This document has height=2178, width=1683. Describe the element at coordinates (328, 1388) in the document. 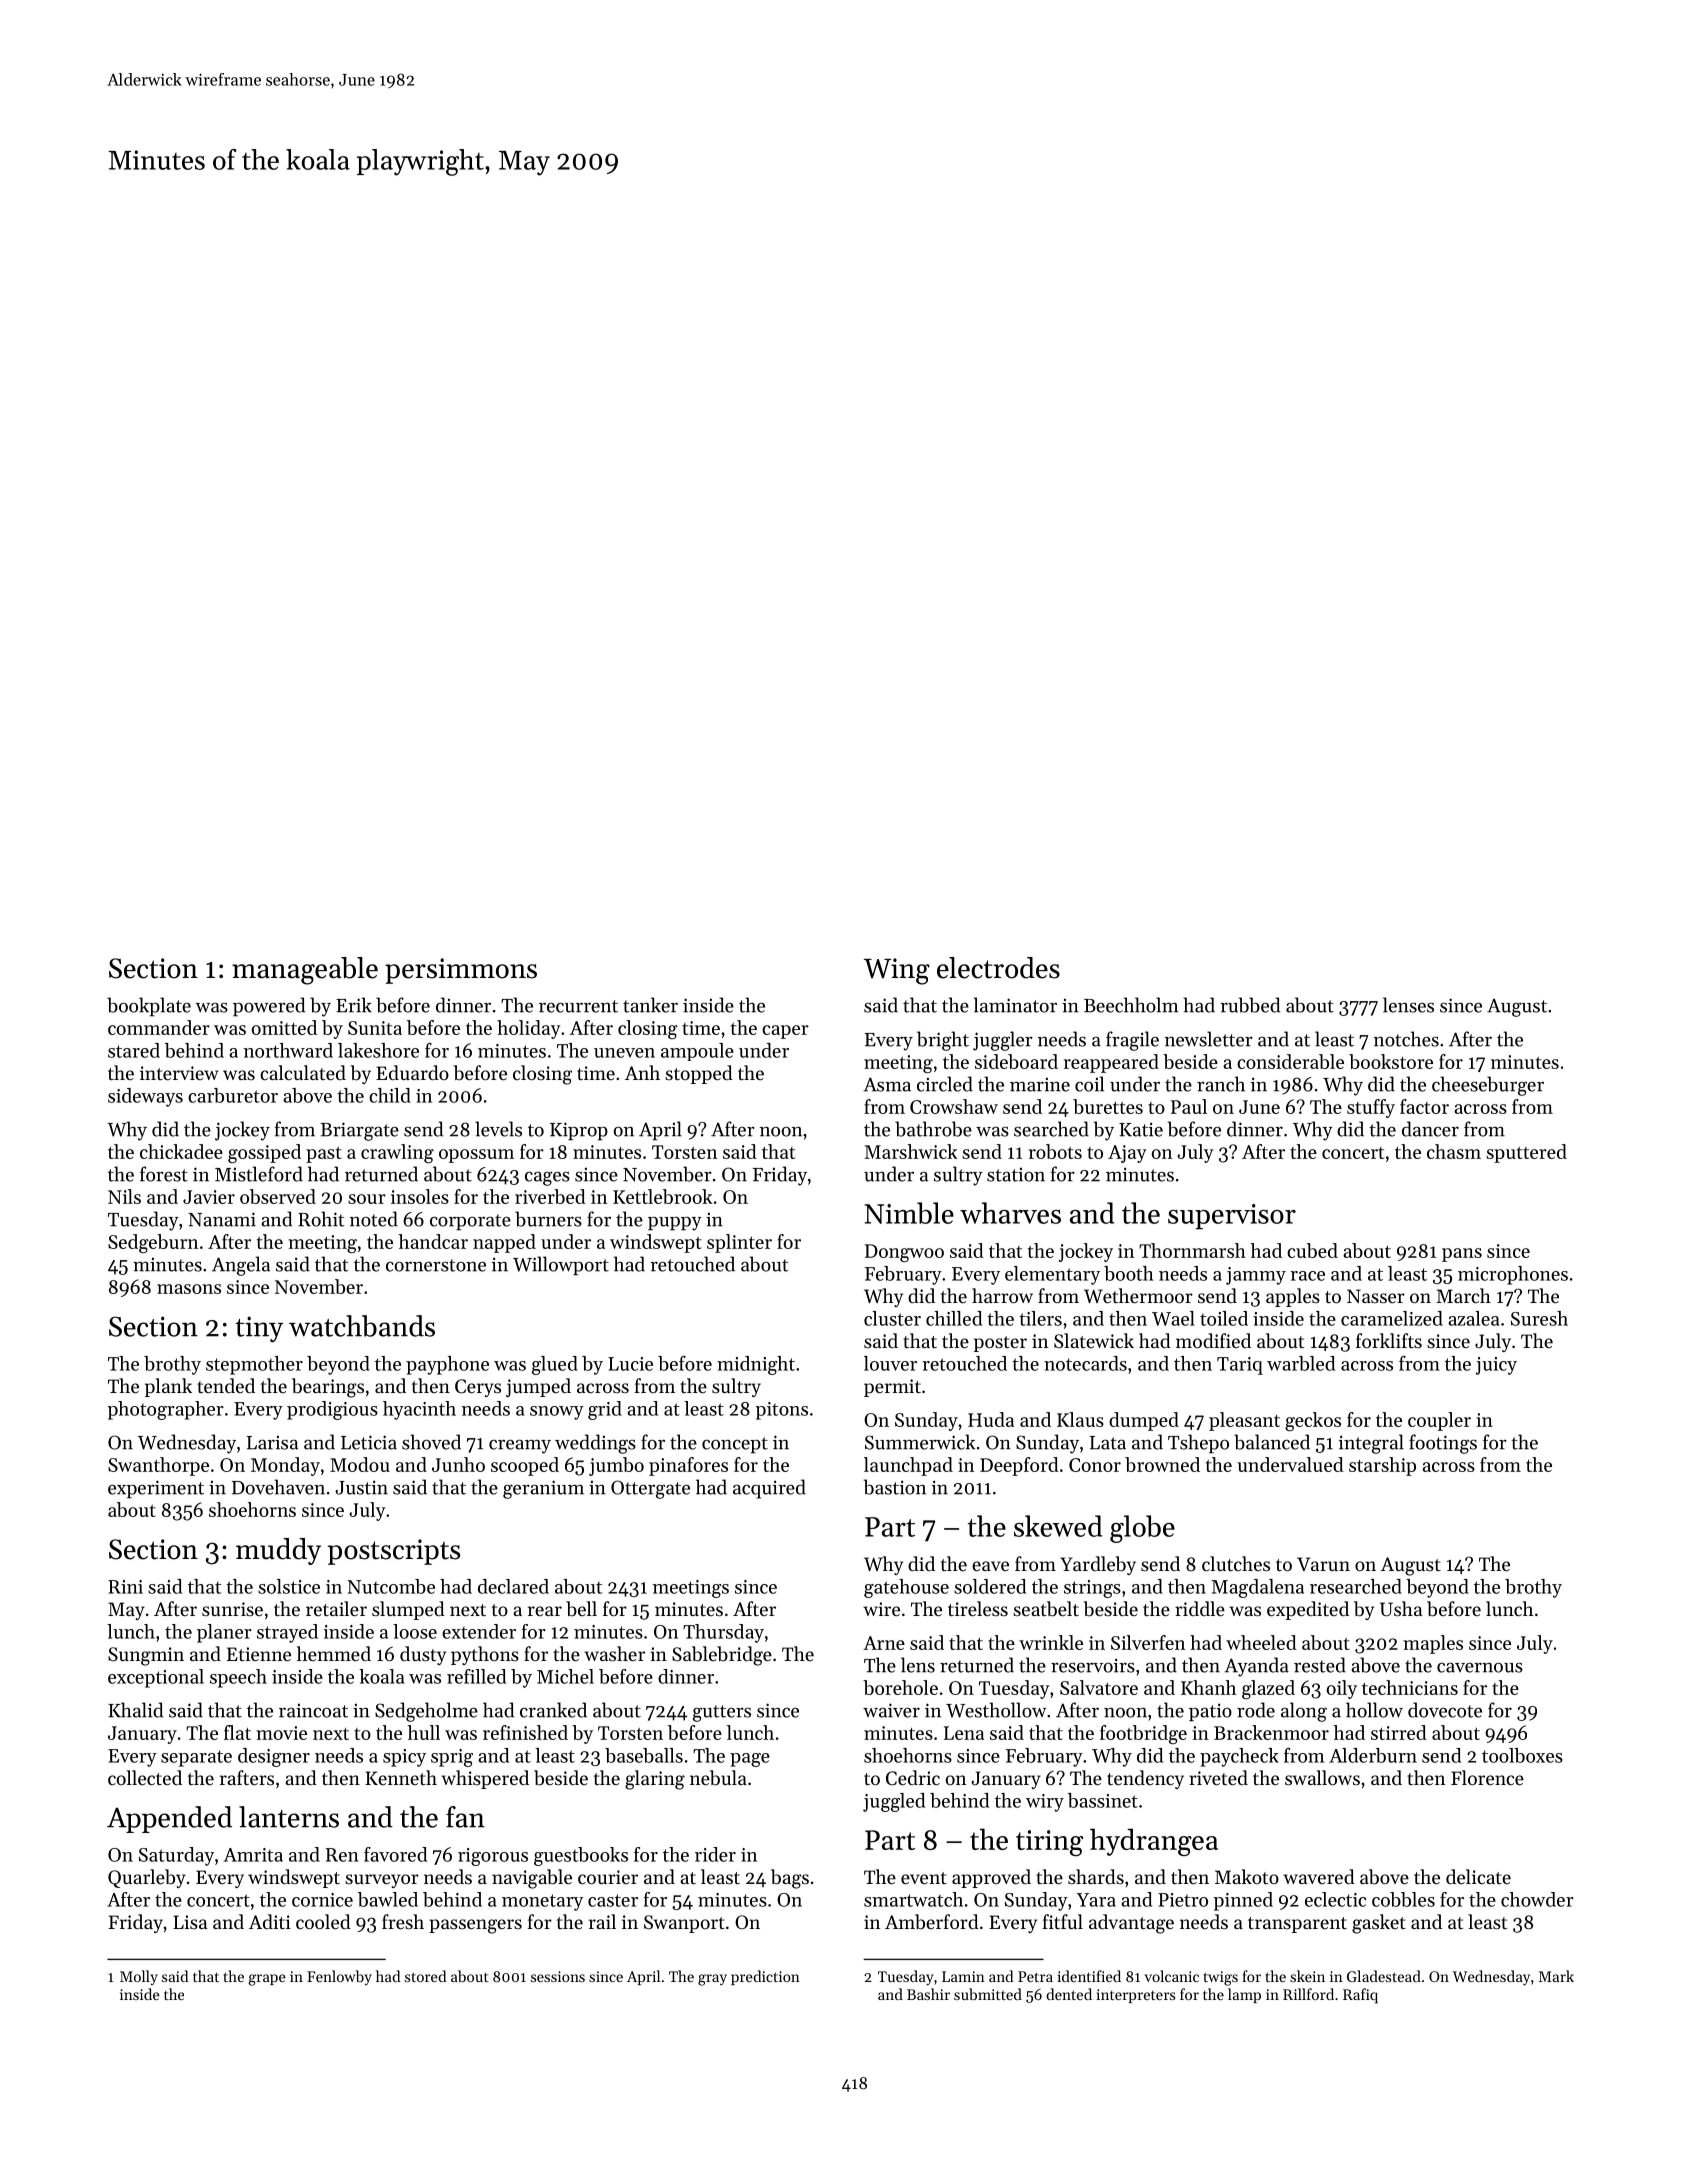

I see `bearings` at that location.
